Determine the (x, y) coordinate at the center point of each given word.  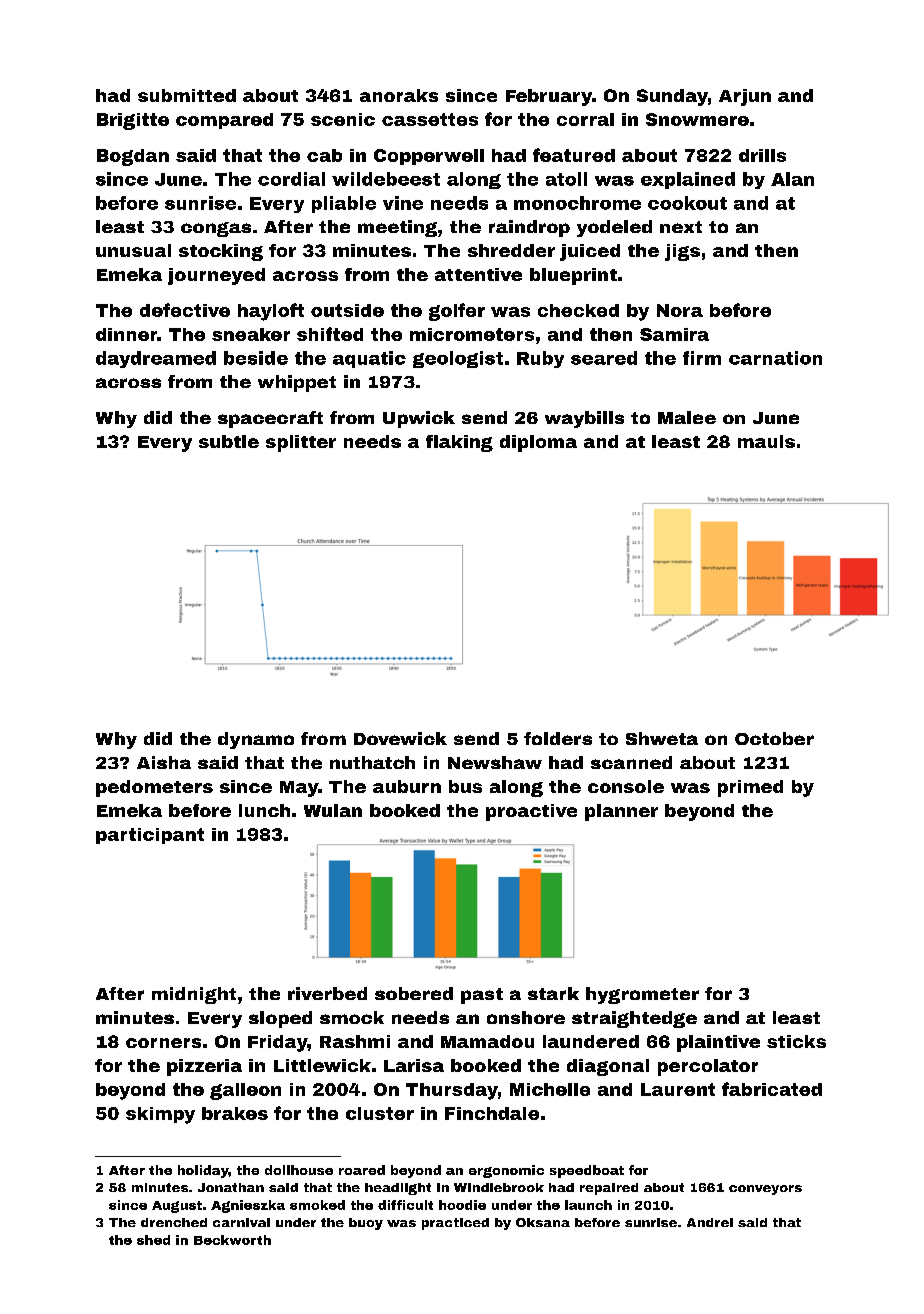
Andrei (710, 1222)
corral (585, 119)
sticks (796, 1041)
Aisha (164, 762)
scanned (631, 762)
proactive (531, 812)
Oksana (543, 1222)
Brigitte (133, 121)
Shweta (662, 738)
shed (153, 1240)
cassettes (430, 119)
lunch (264, 810)
